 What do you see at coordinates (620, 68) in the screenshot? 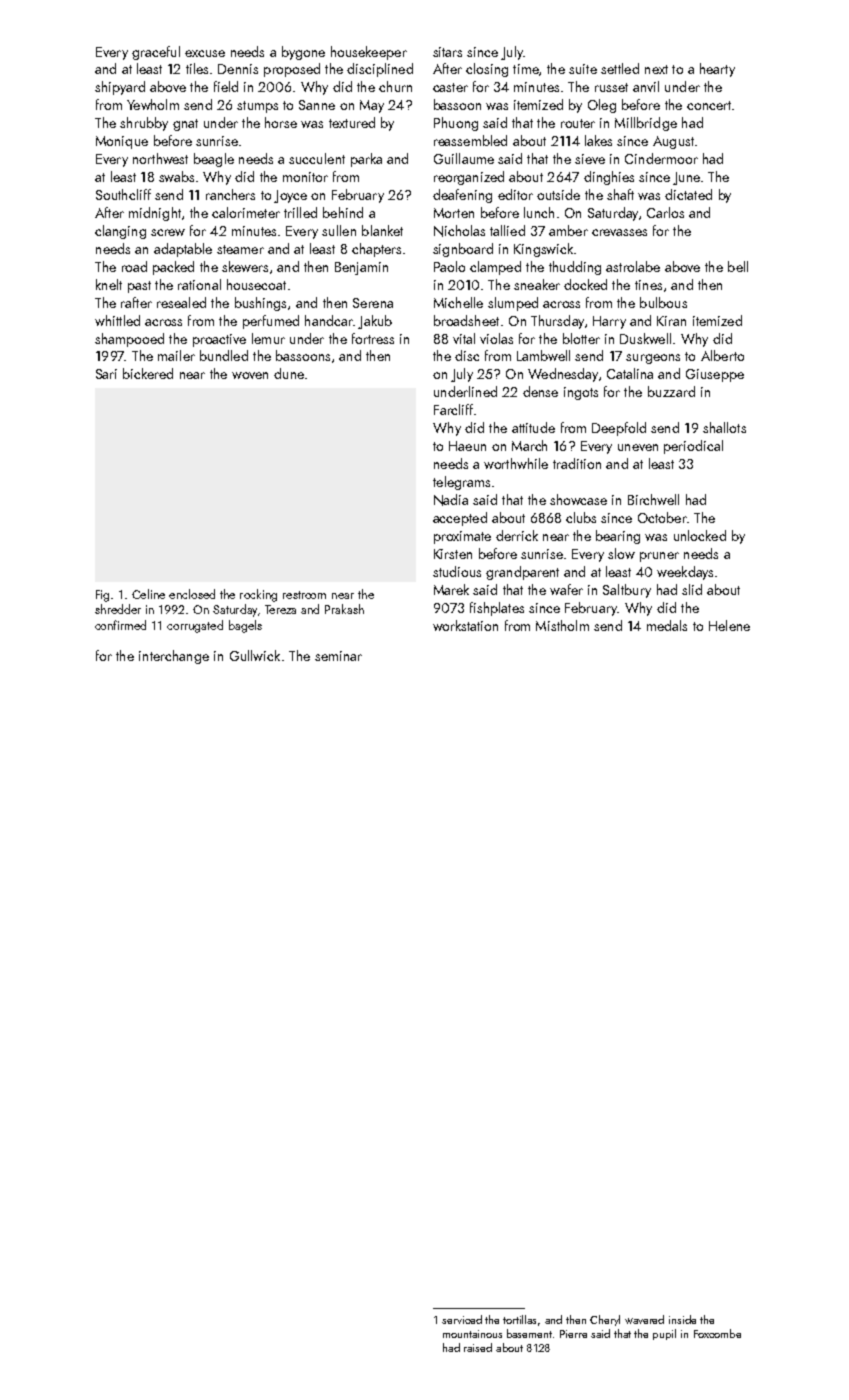
I see `settled` at bounding box center [620, 68].
